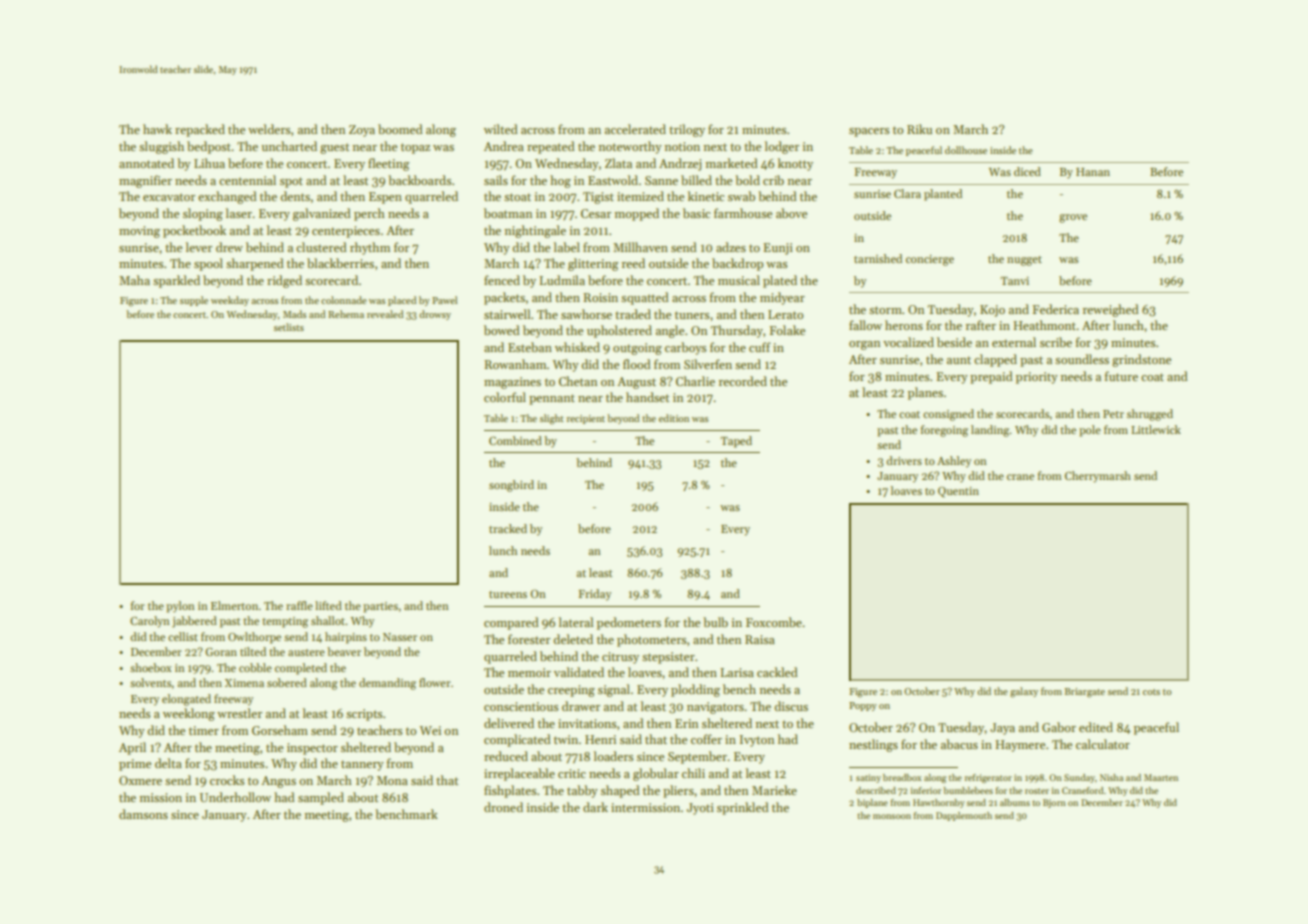 The height and width of the image is (924, 1308). I want to click on Quentin, so click(958, 492).
